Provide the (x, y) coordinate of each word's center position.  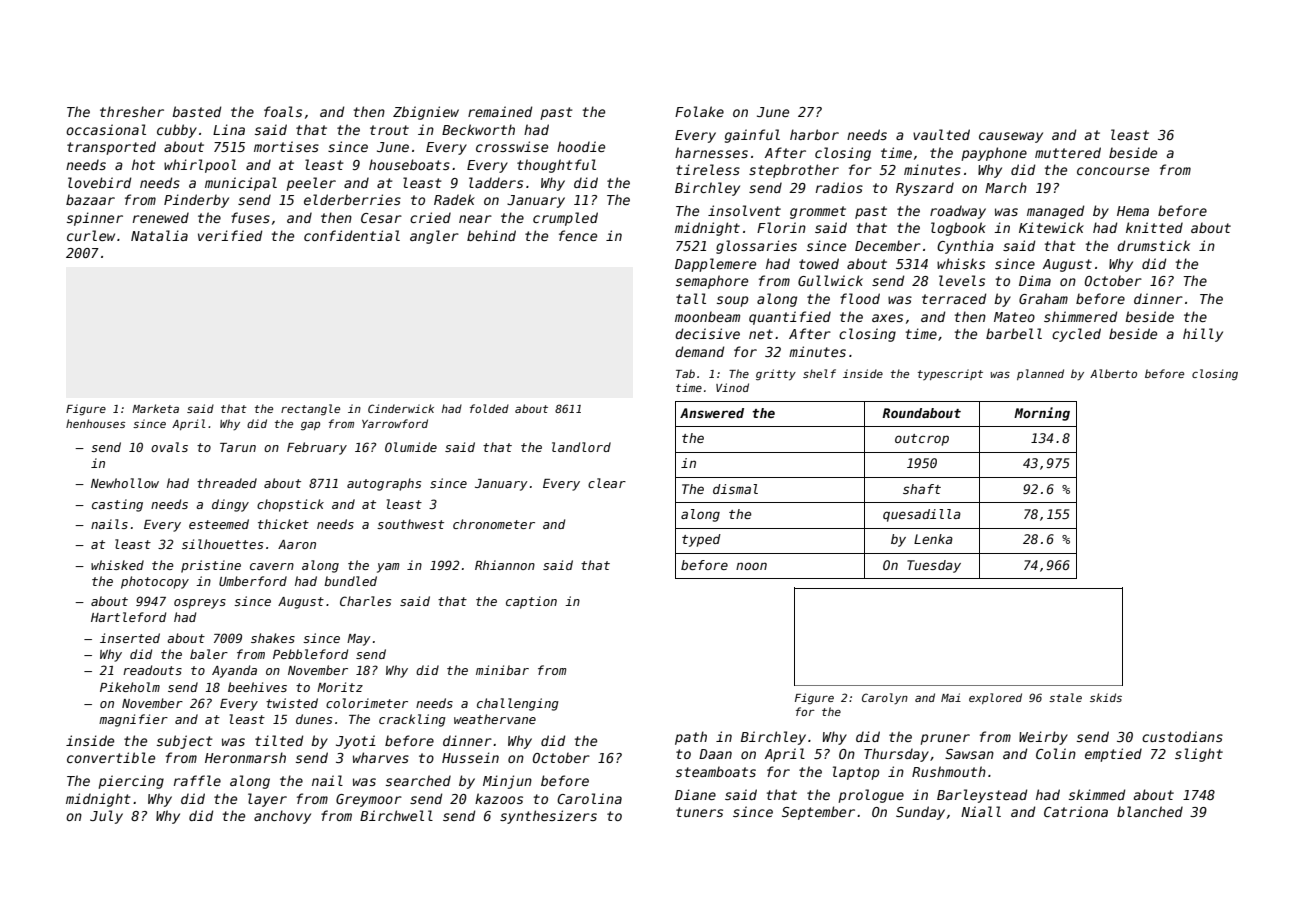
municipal (241, 184)
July (106, 817)
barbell (1014, 333)
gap (310, 426)
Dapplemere (715, 265)
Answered (712, 413)
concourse (1113, 171)
